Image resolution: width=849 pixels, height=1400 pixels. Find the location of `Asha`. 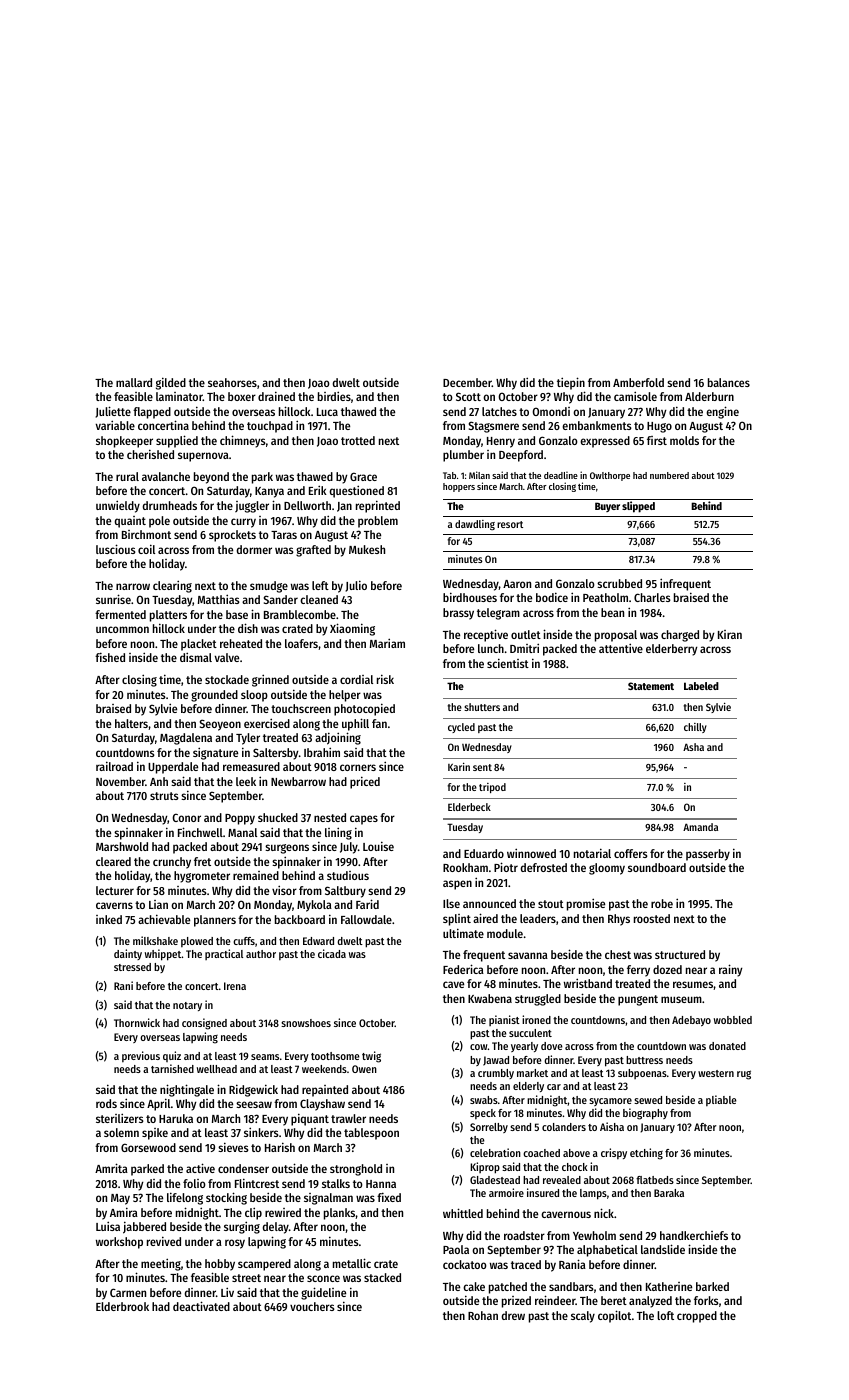

Asha is located at coordinates (693, 747).
